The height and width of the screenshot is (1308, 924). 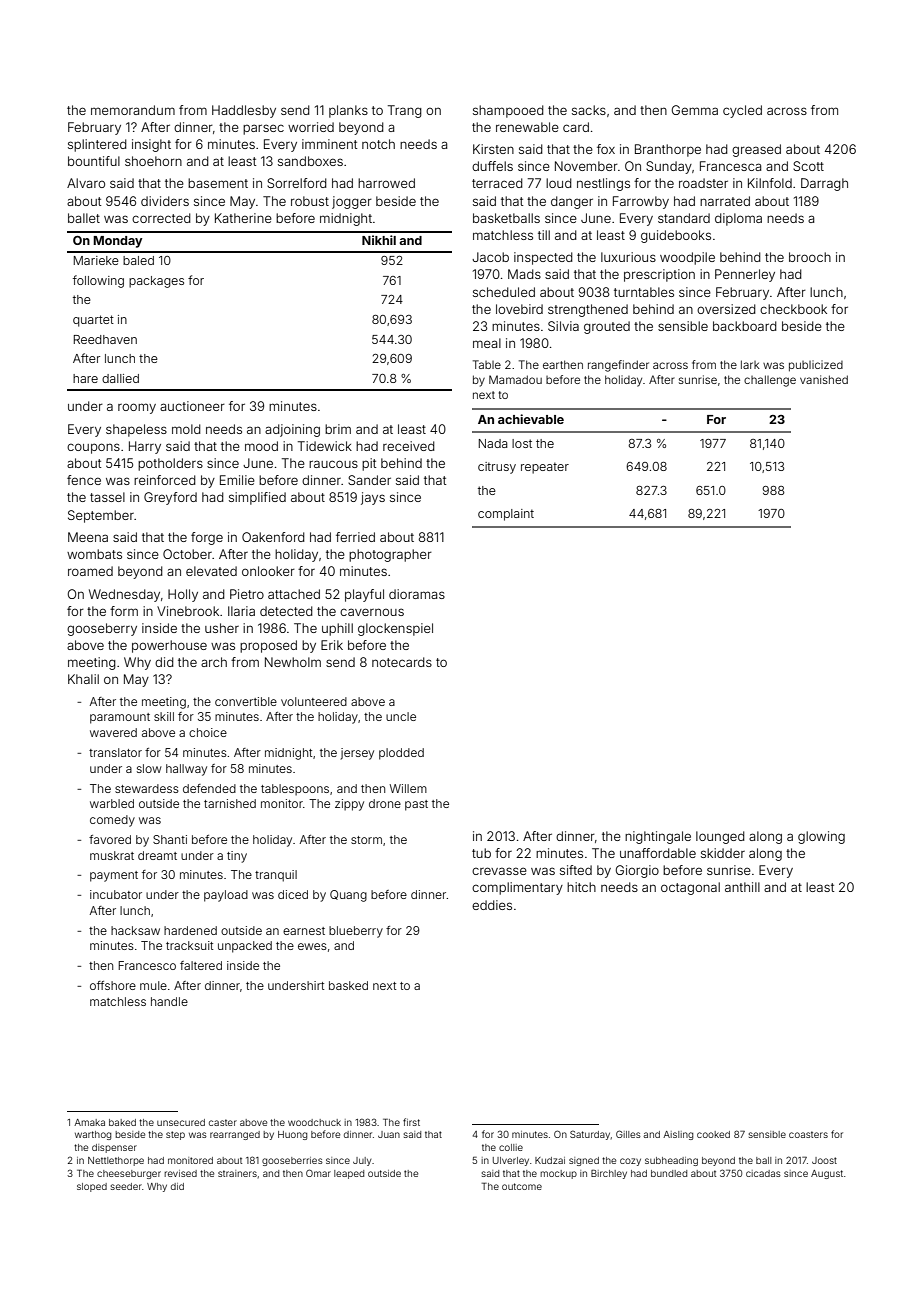 What do you see at coordinates (93, 448) in the screenshot?
I see `coupons` at bounding box center [93, 448].
